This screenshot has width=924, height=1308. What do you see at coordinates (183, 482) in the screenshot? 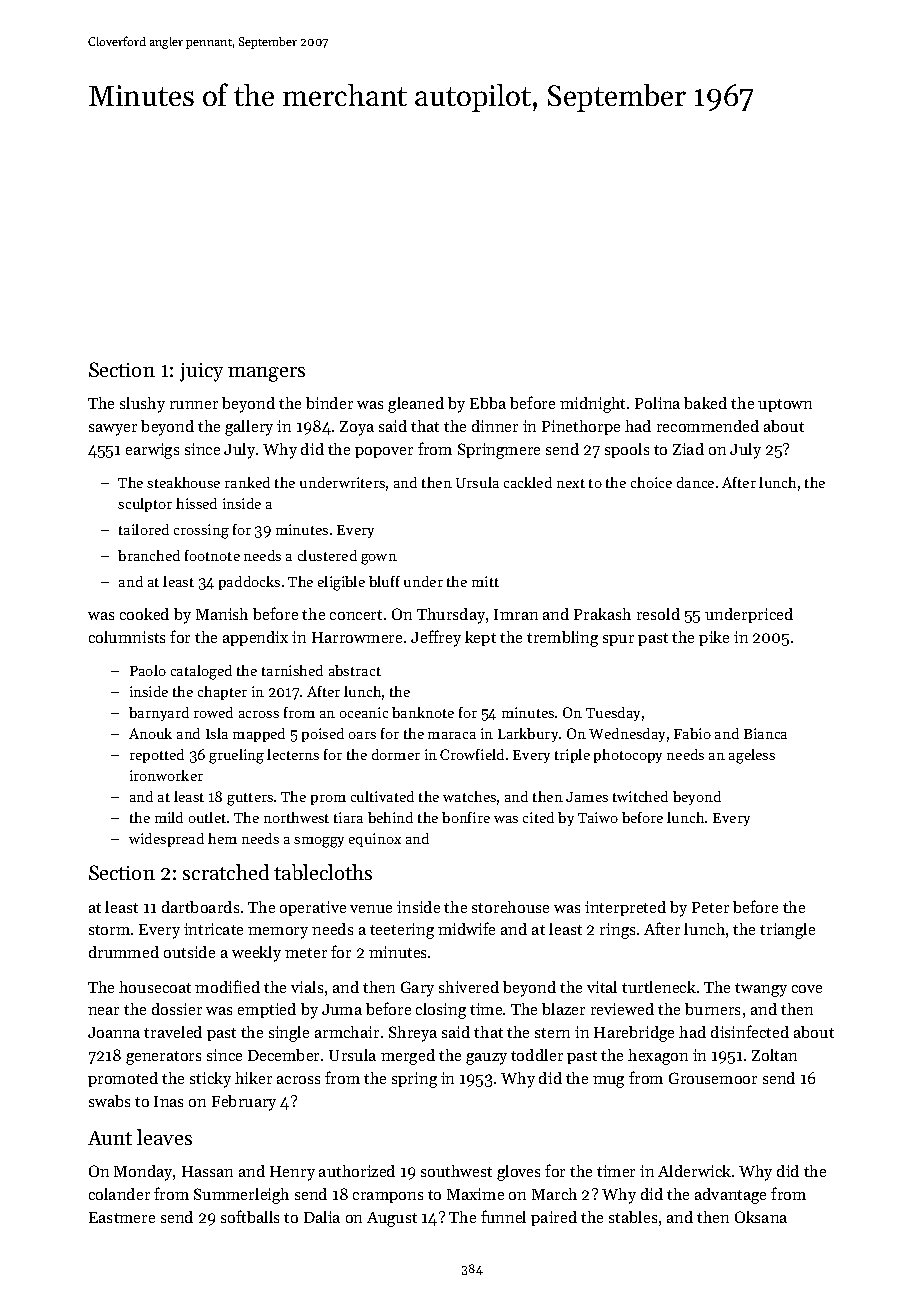
I see `steakhouse` at bounding box center [183, 482].
